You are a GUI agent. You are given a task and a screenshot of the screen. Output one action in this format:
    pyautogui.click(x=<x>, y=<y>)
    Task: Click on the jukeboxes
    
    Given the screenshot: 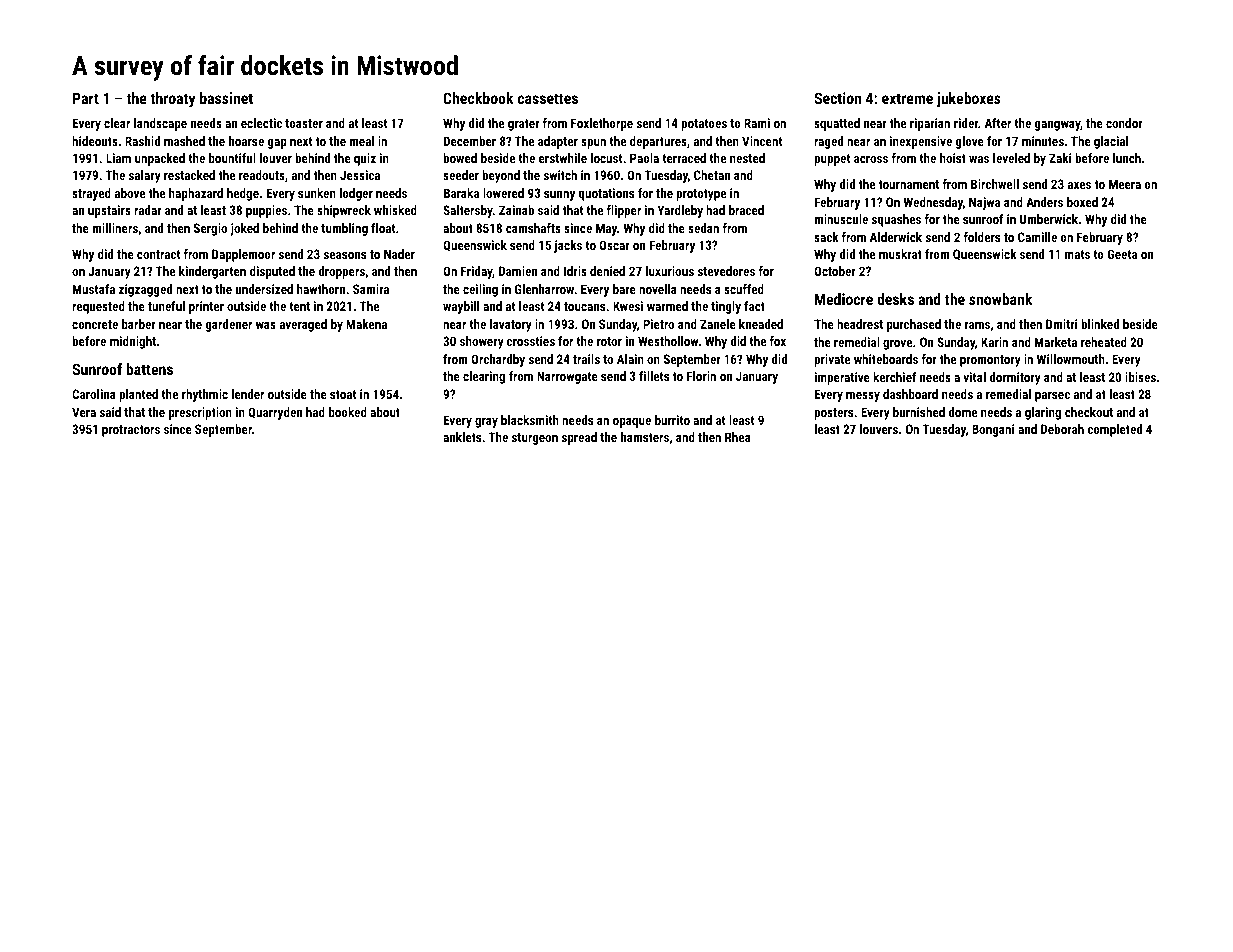 What is the action you would take?
    pyautogui.click(x=968, y=100)
